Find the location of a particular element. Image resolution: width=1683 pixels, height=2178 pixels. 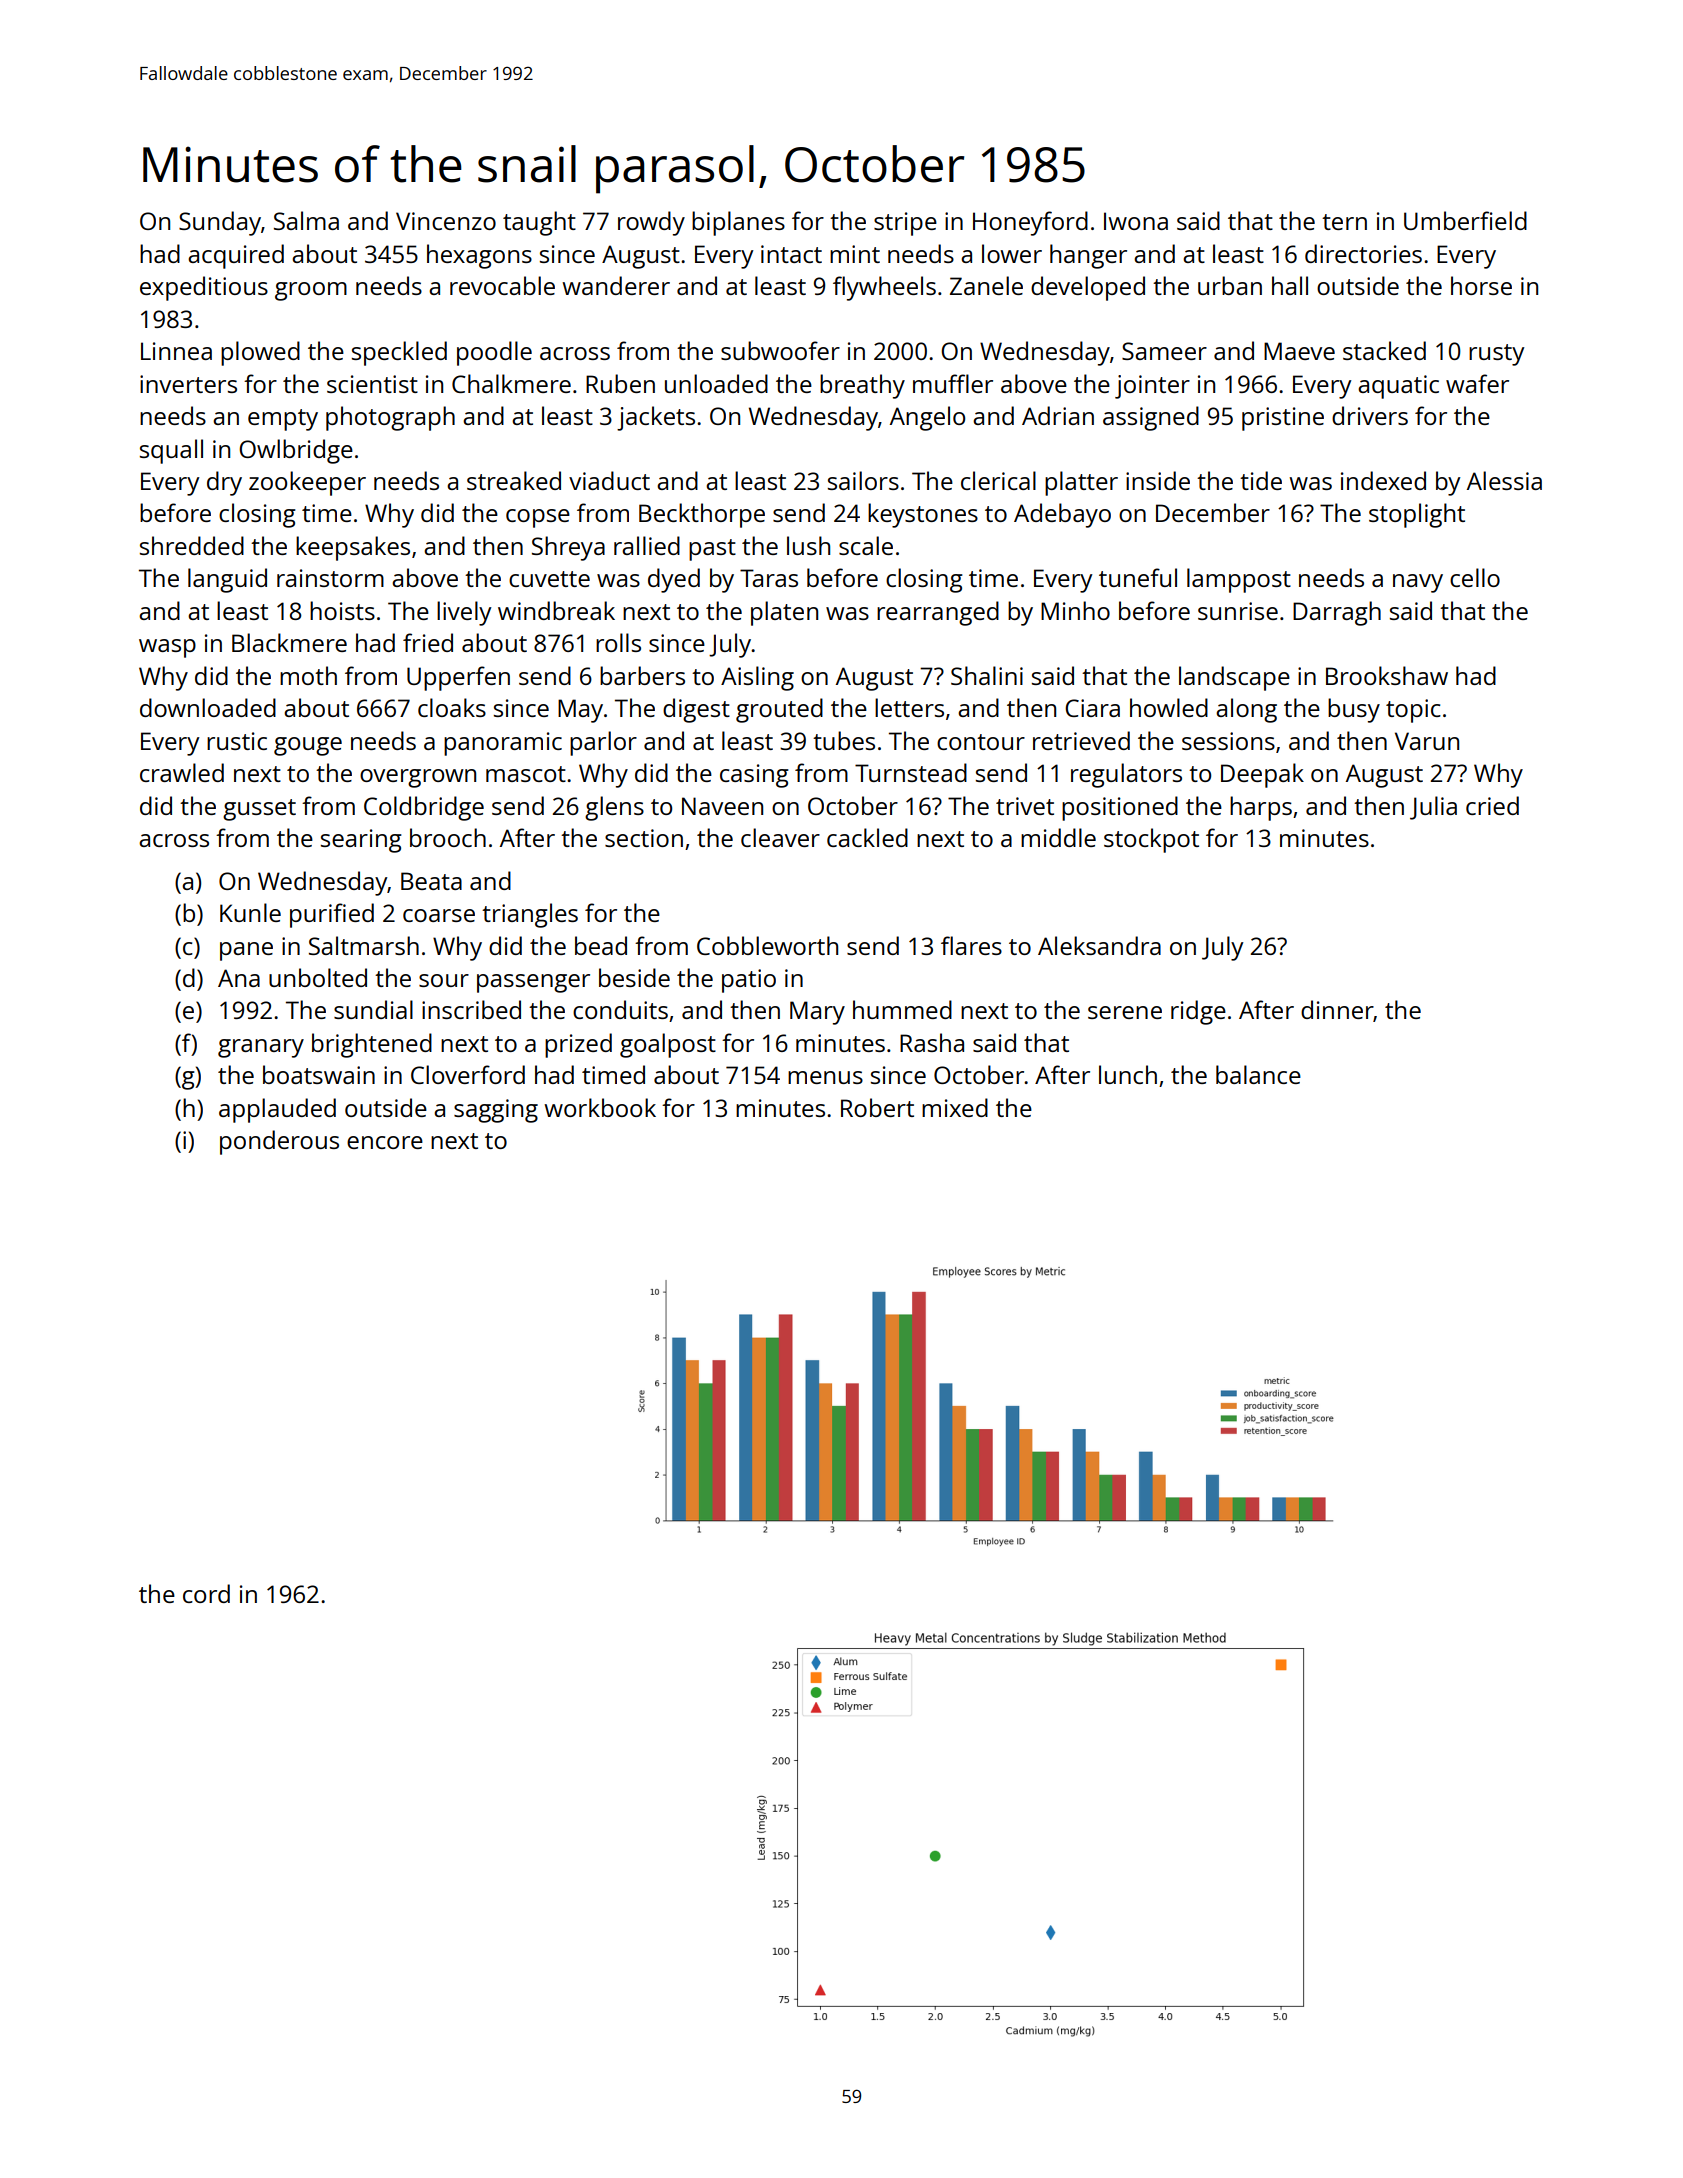

ponderous is located at coordinates (279, 1142).
